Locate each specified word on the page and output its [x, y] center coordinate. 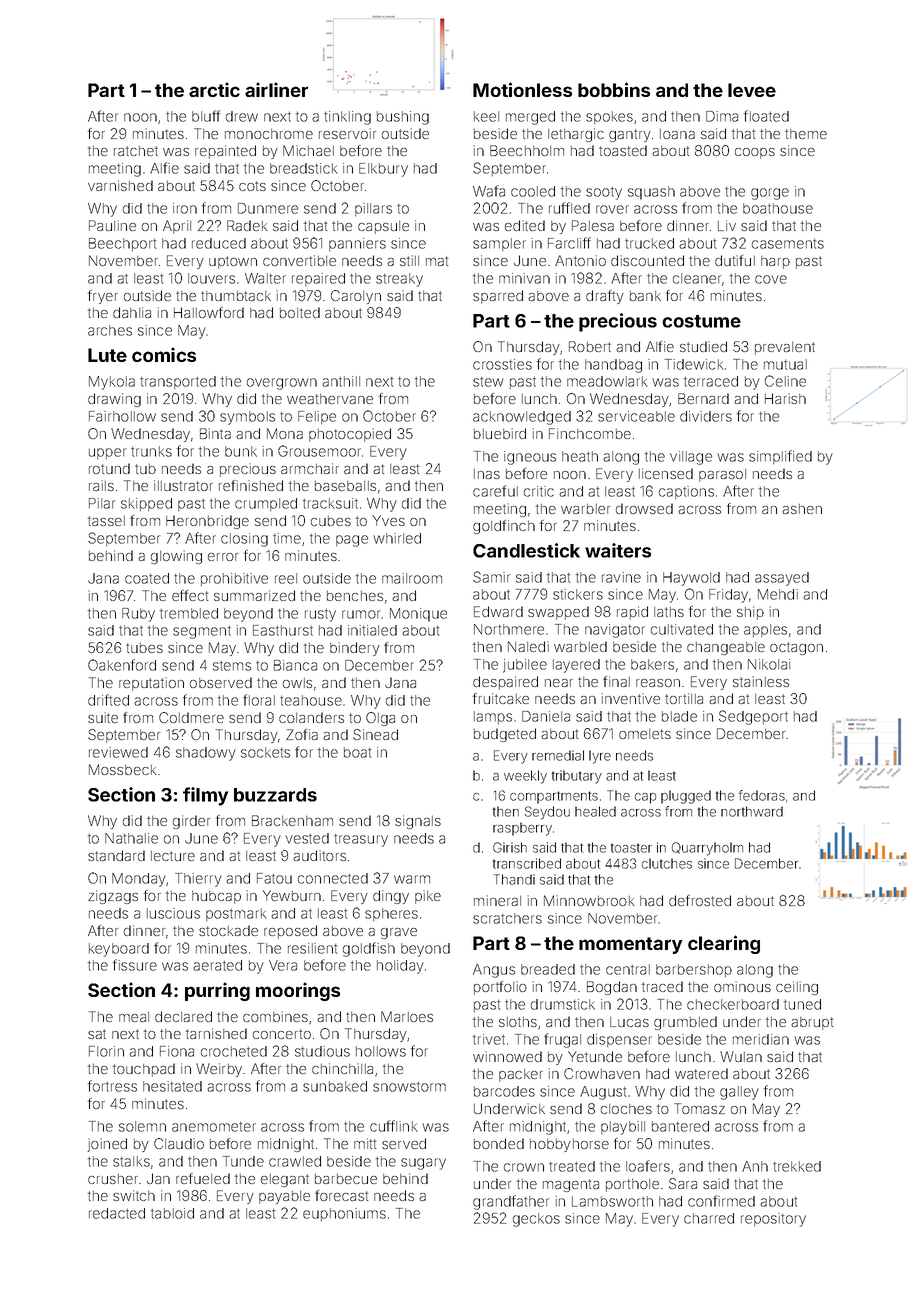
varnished [120, 185]
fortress [112, 1086]
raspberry [522, 829]
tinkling [347, 118]
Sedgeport [753, 717]
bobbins [614, 89]
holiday [400, 967]
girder [191, 822]
